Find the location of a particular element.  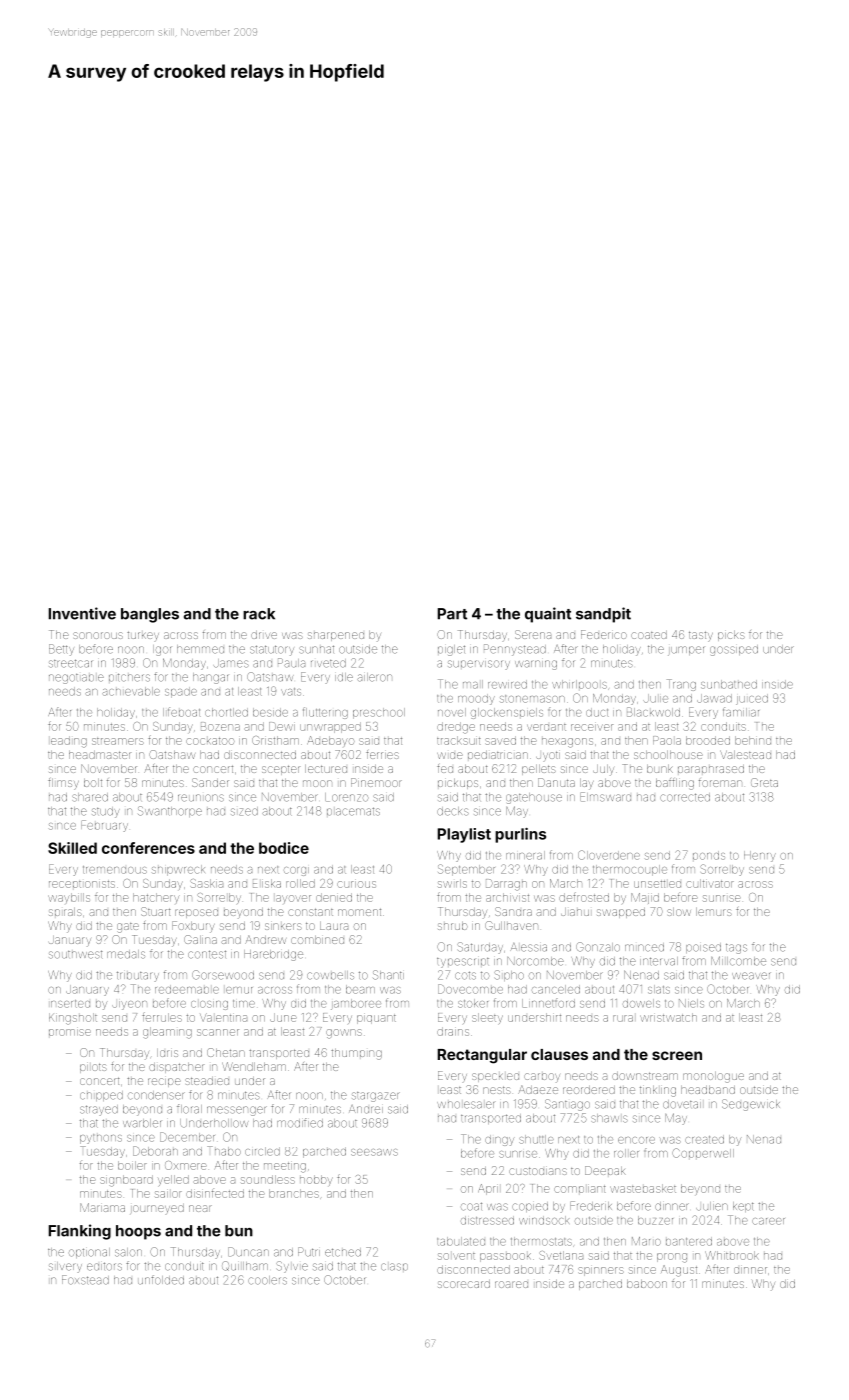

bantered is located at coordinates (689, 1241).
